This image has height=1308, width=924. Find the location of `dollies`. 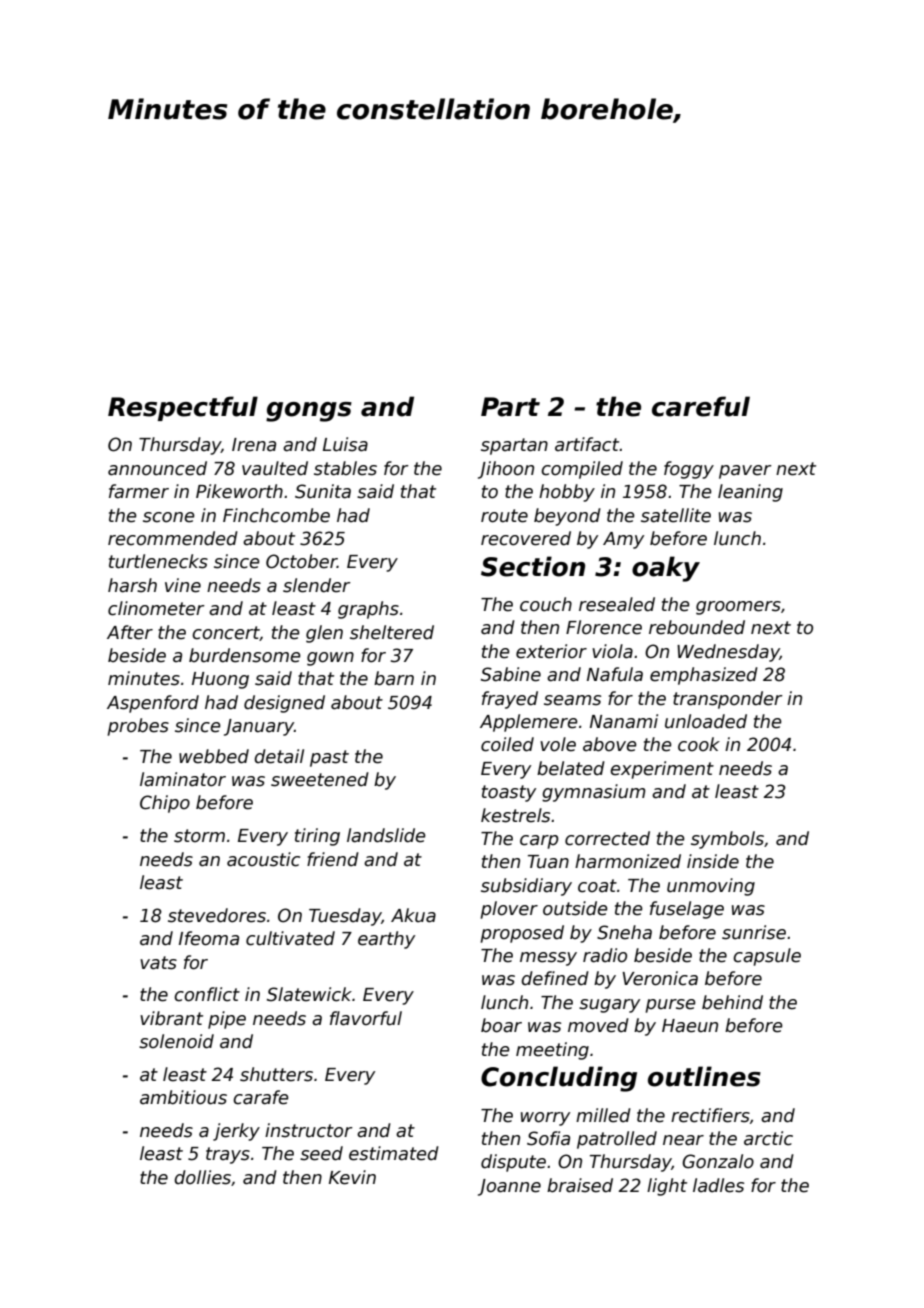

dollies is located at coordinates (202, 1177).
